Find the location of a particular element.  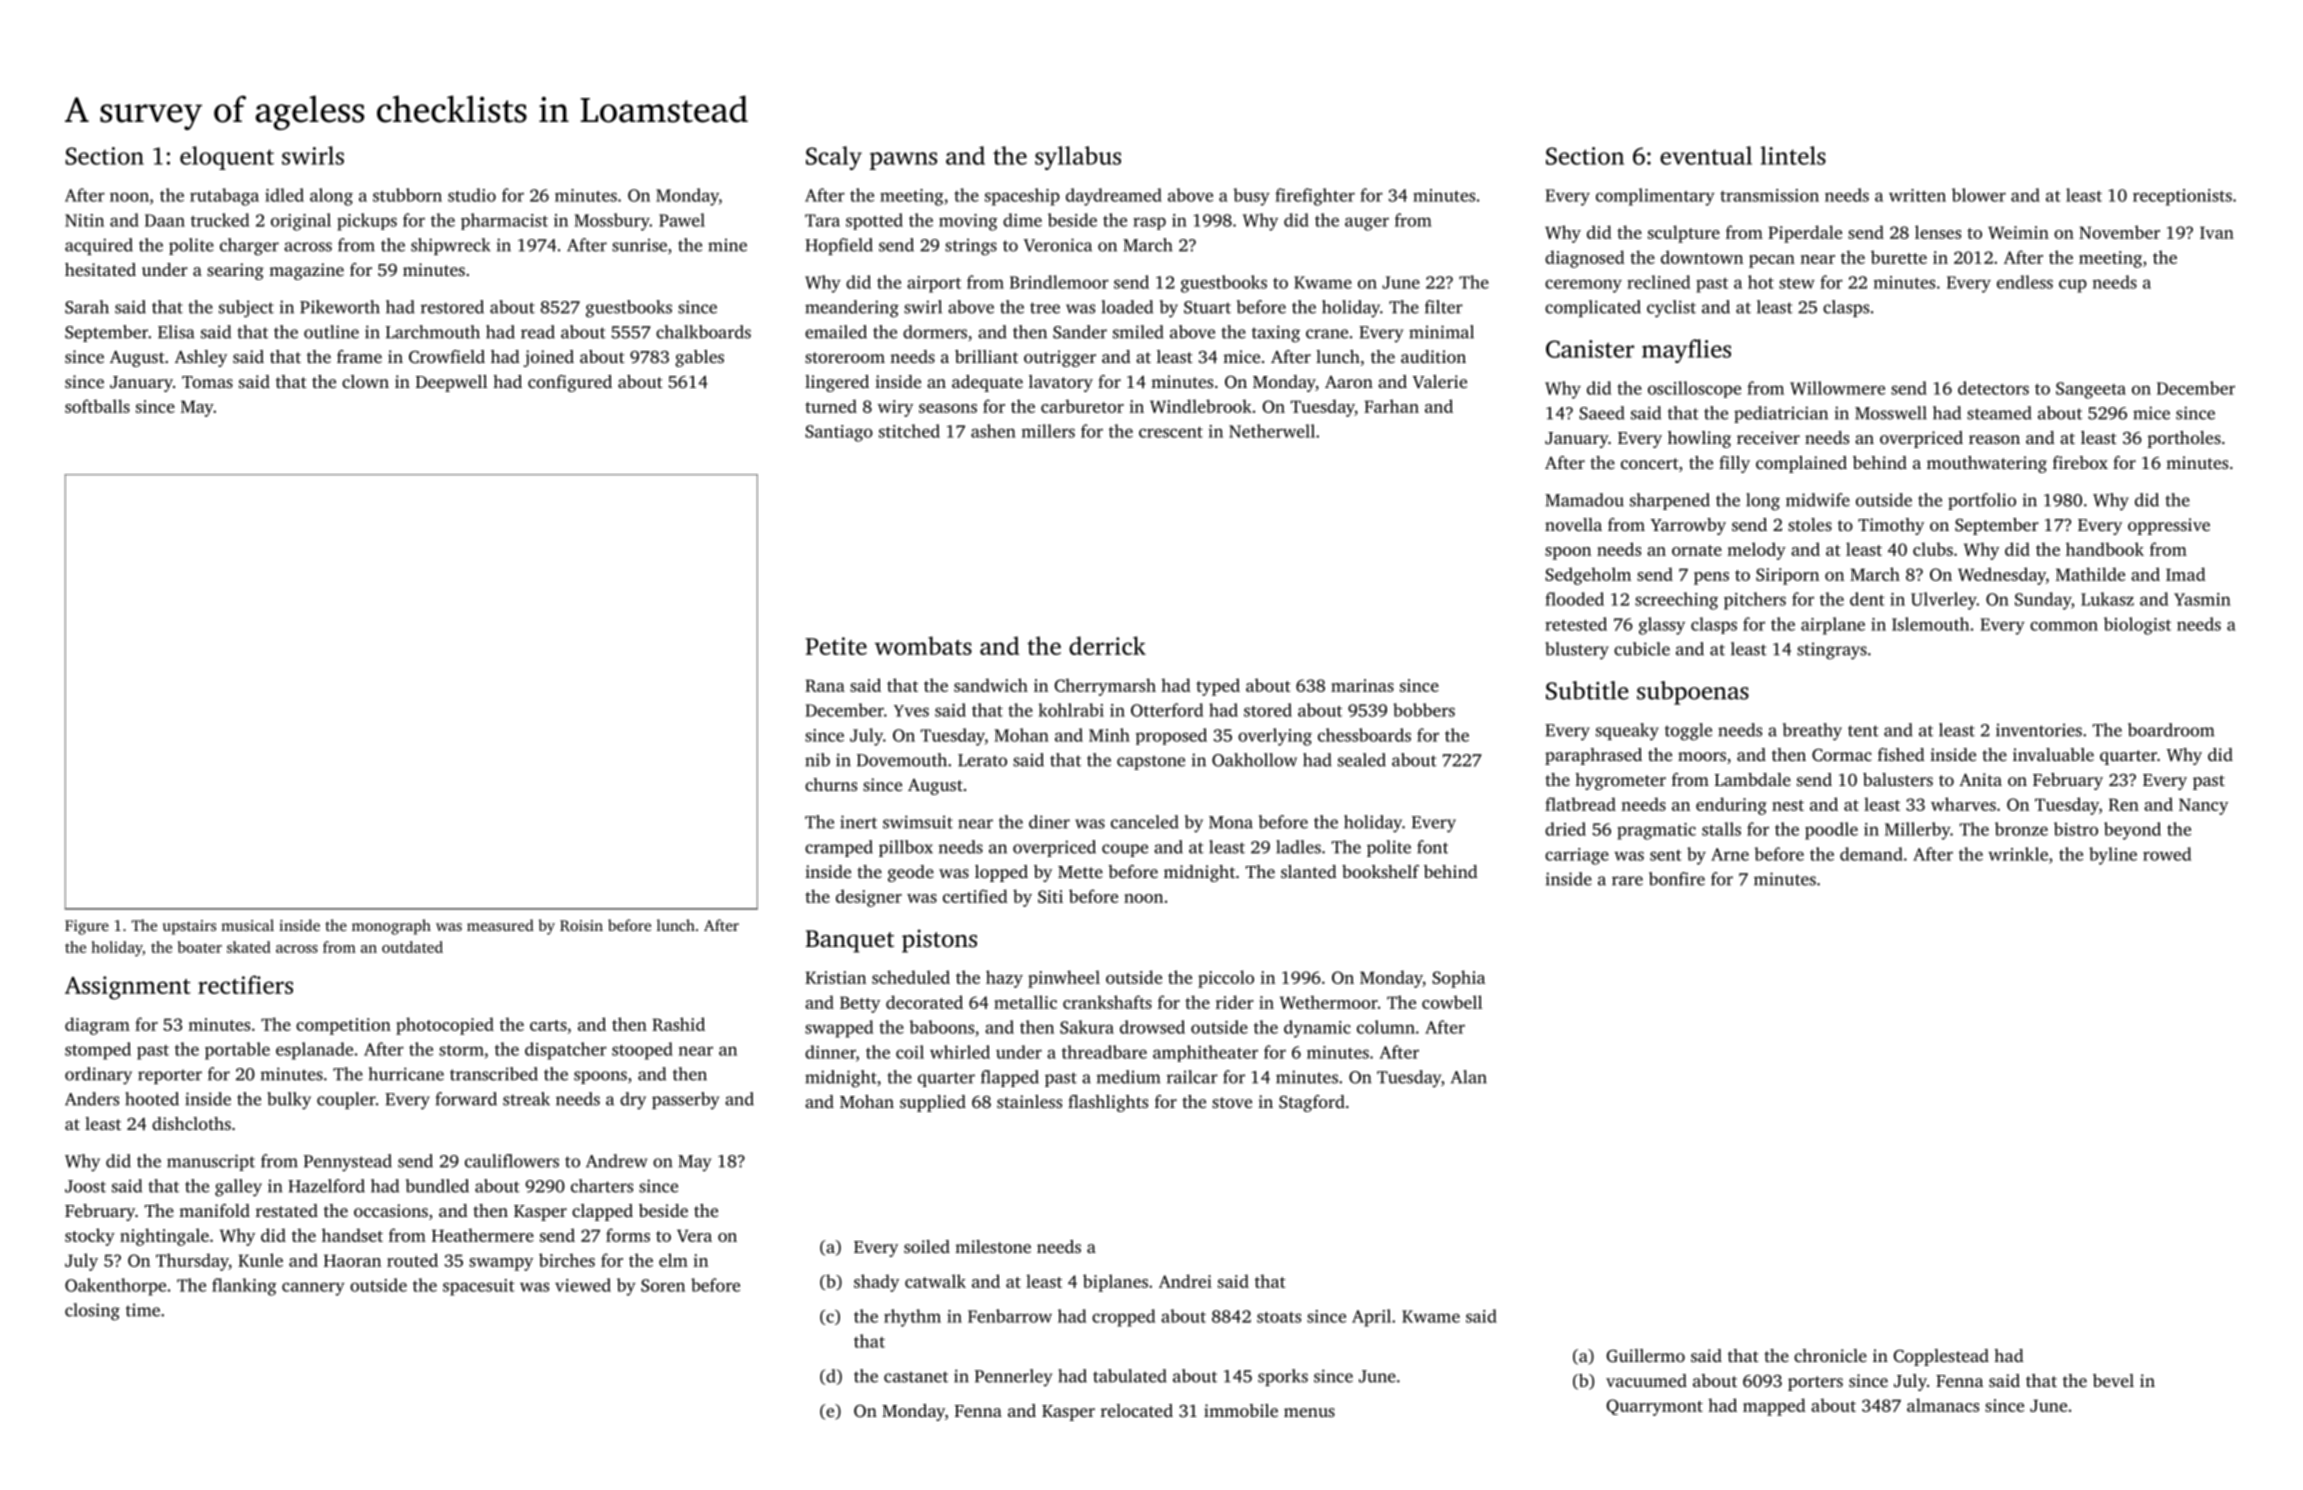

Yves is located at coordinates (911, 711).
